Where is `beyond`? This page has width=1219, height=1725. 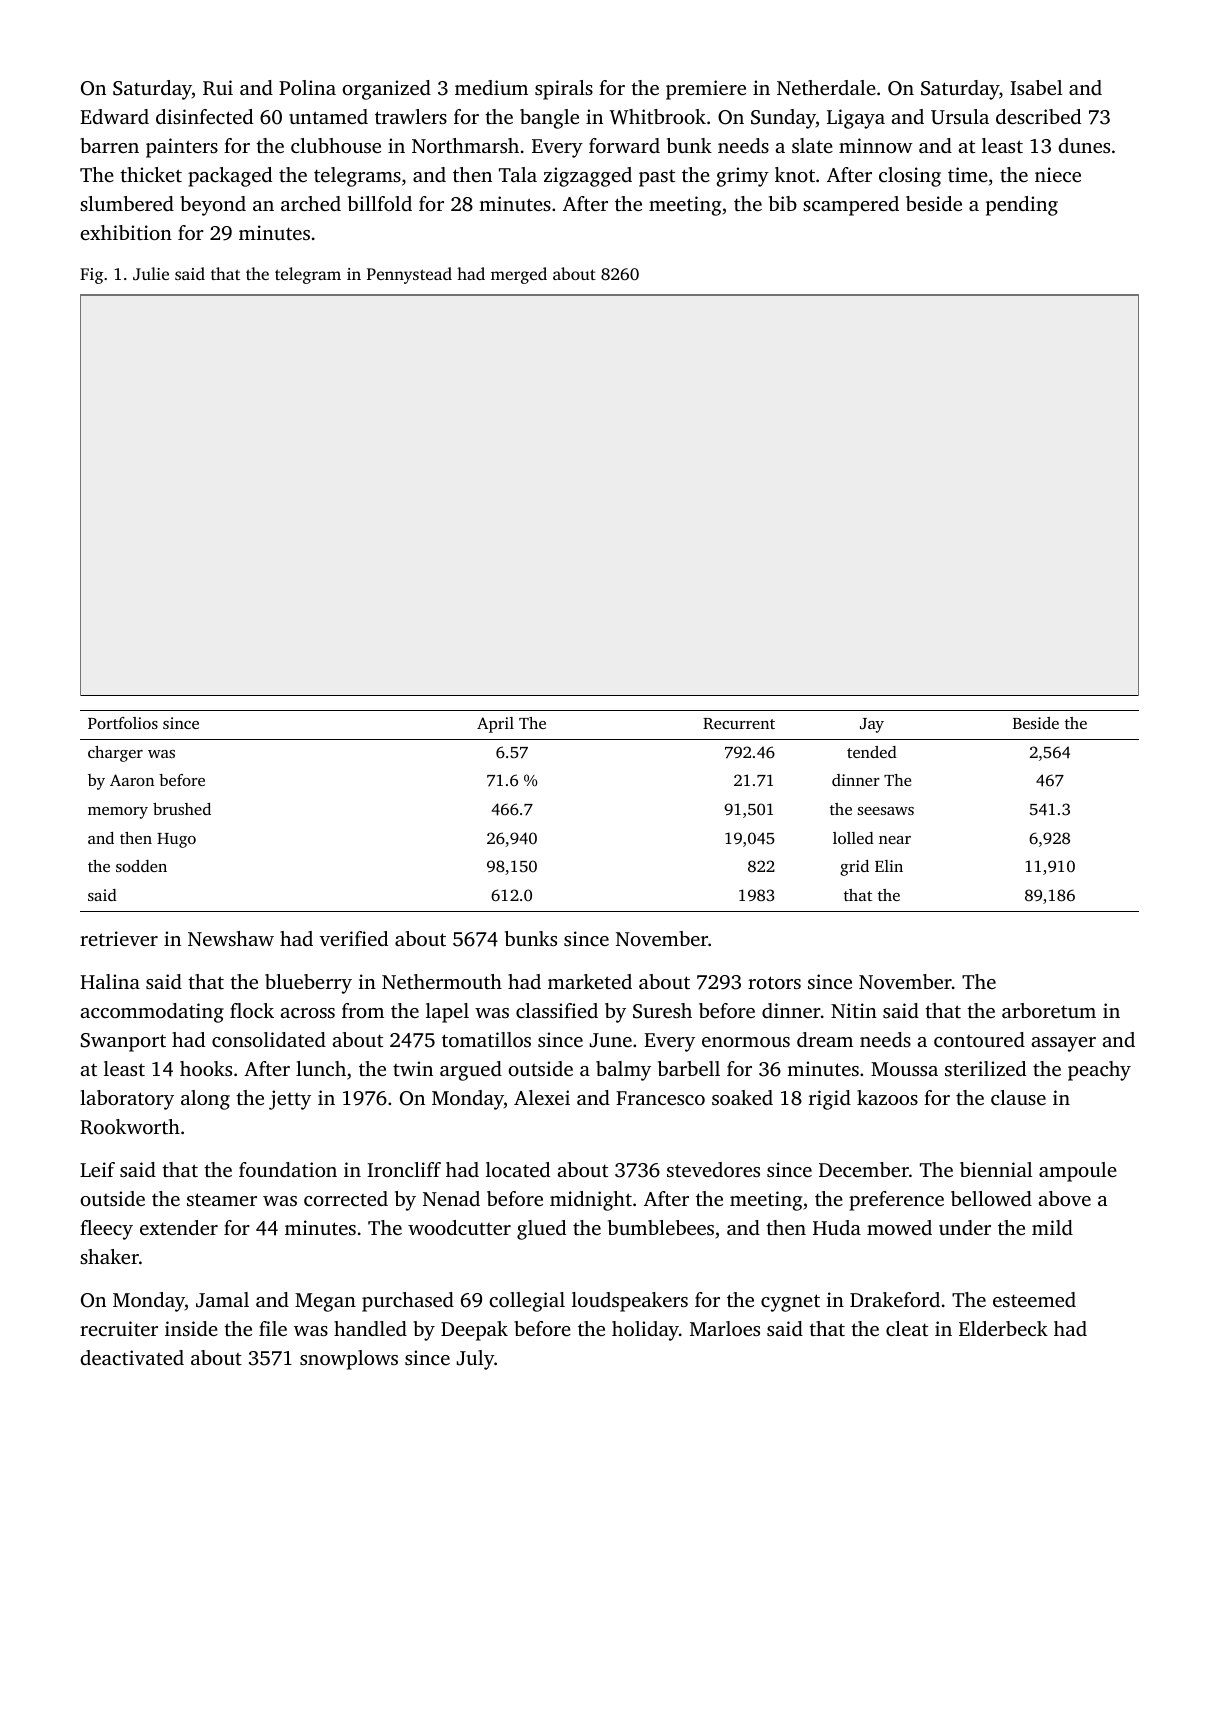
beyond is located at coordinates (213, 206).
